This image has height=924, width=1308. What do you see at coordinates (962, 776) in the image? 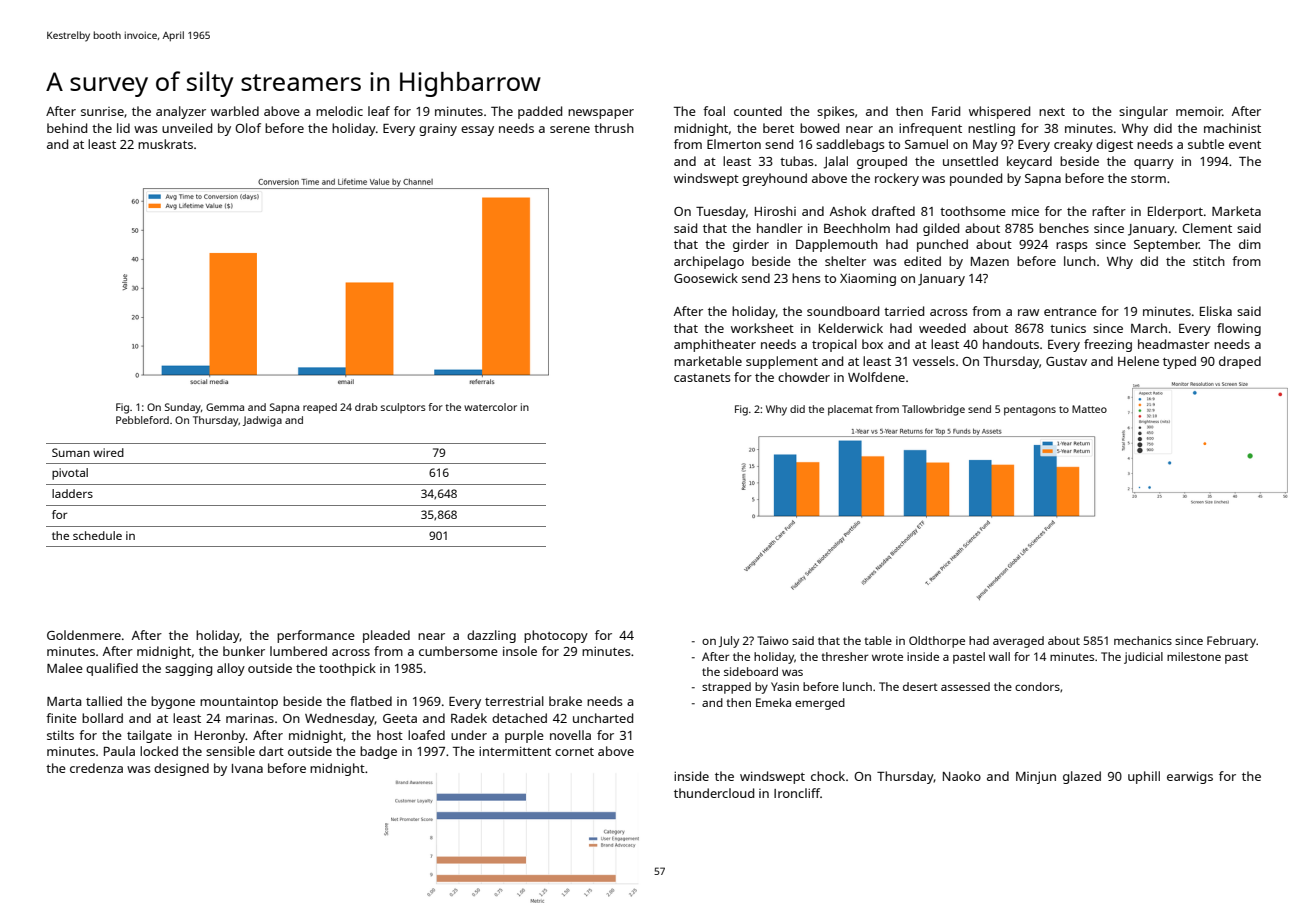
I see `Naoko` at bounding box center [962, 776].
